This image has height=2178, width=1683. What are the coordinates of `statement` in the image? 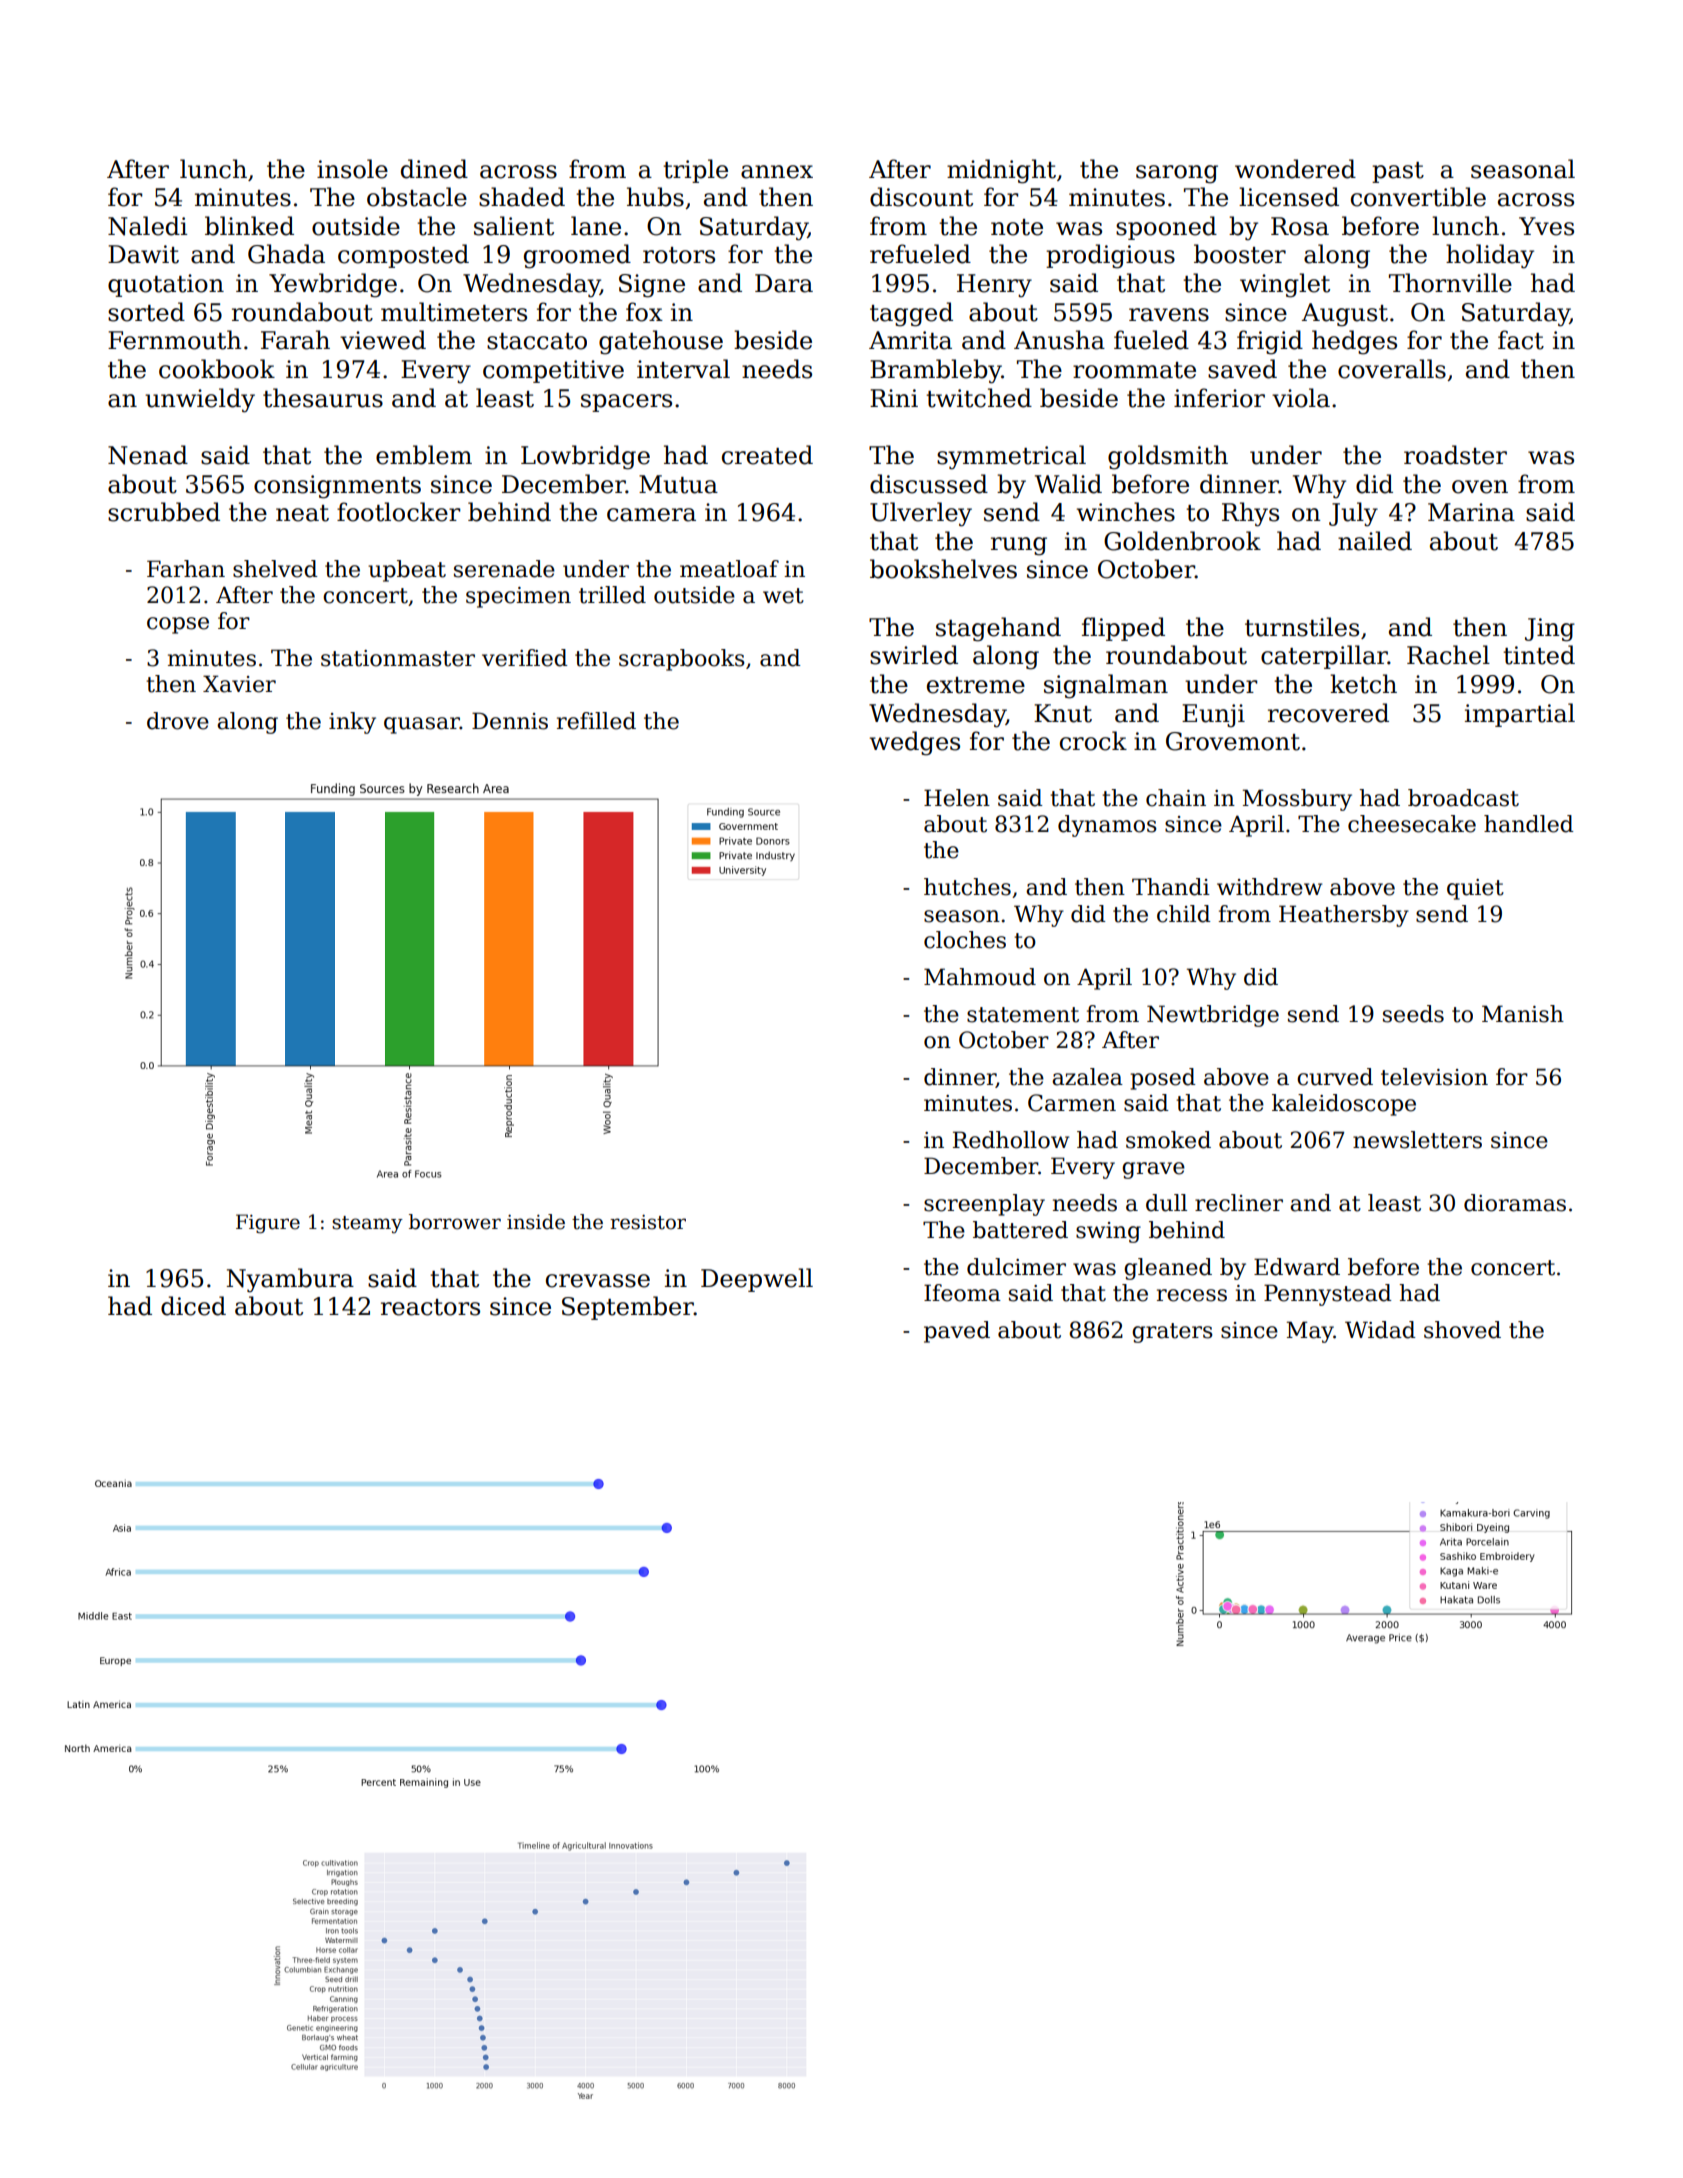 It's located at (1023, 1015).
